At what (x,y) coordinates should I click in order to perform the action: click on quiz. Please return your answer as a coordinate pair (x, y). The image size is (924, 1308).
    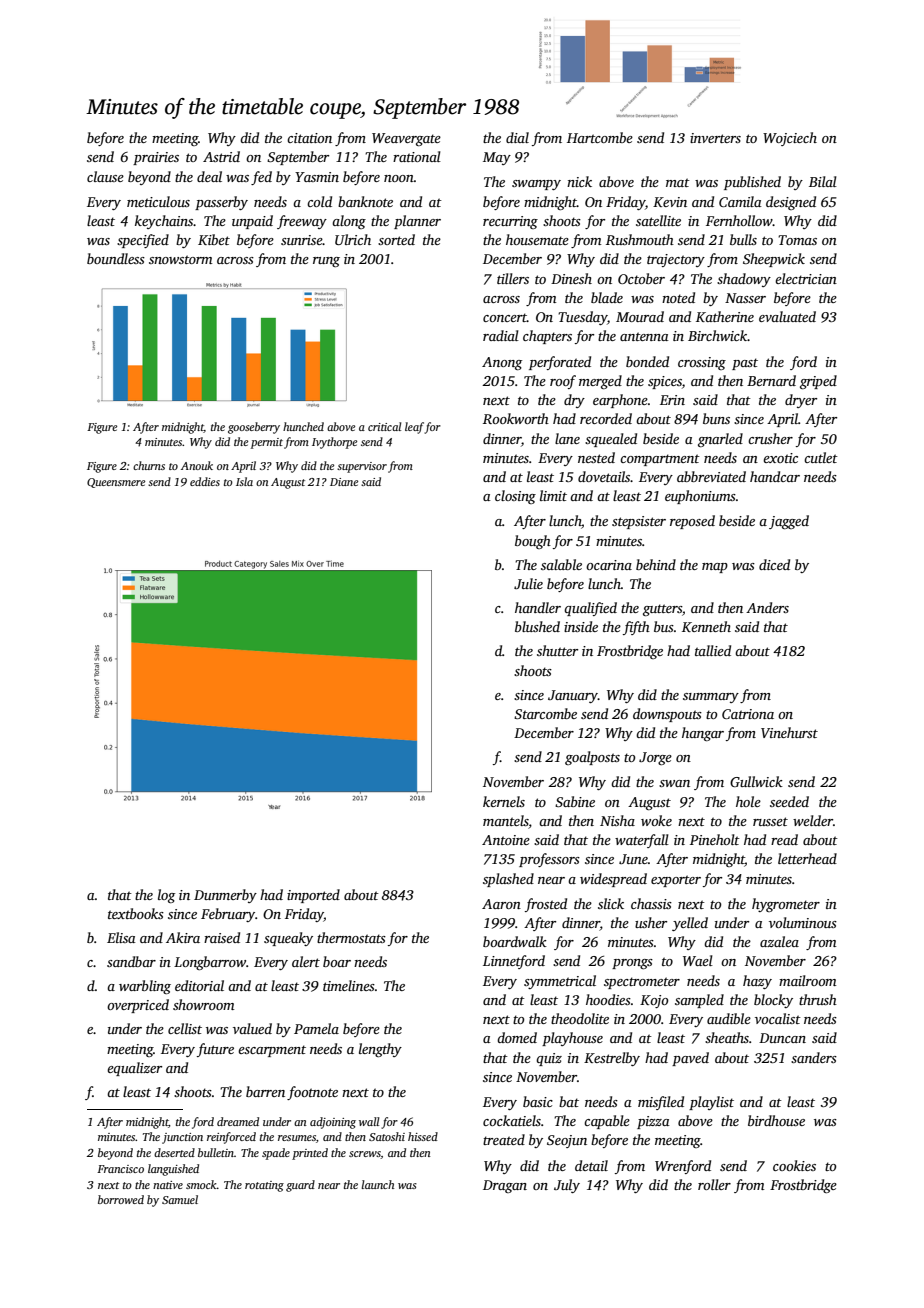
    Looking at the image, I should click on (549, 1059).
